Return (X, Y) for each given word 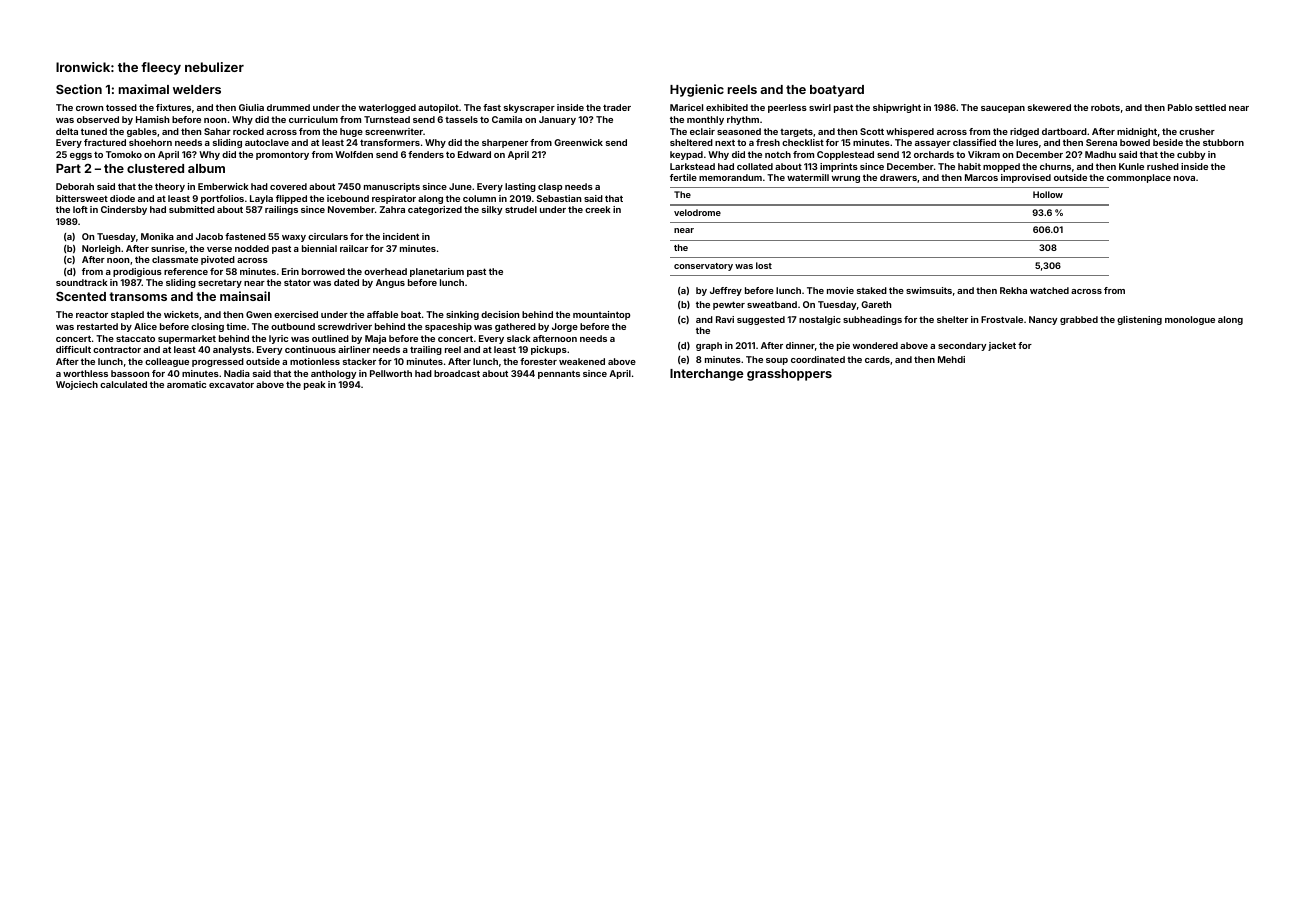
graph (709, 346)
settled (1210, 107)
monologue (1190, 320)
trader (617, 107)
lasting (520, 187)
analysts (232, 350)
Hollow (1048, 194)
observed (98, 119)
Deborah (75, 186)
